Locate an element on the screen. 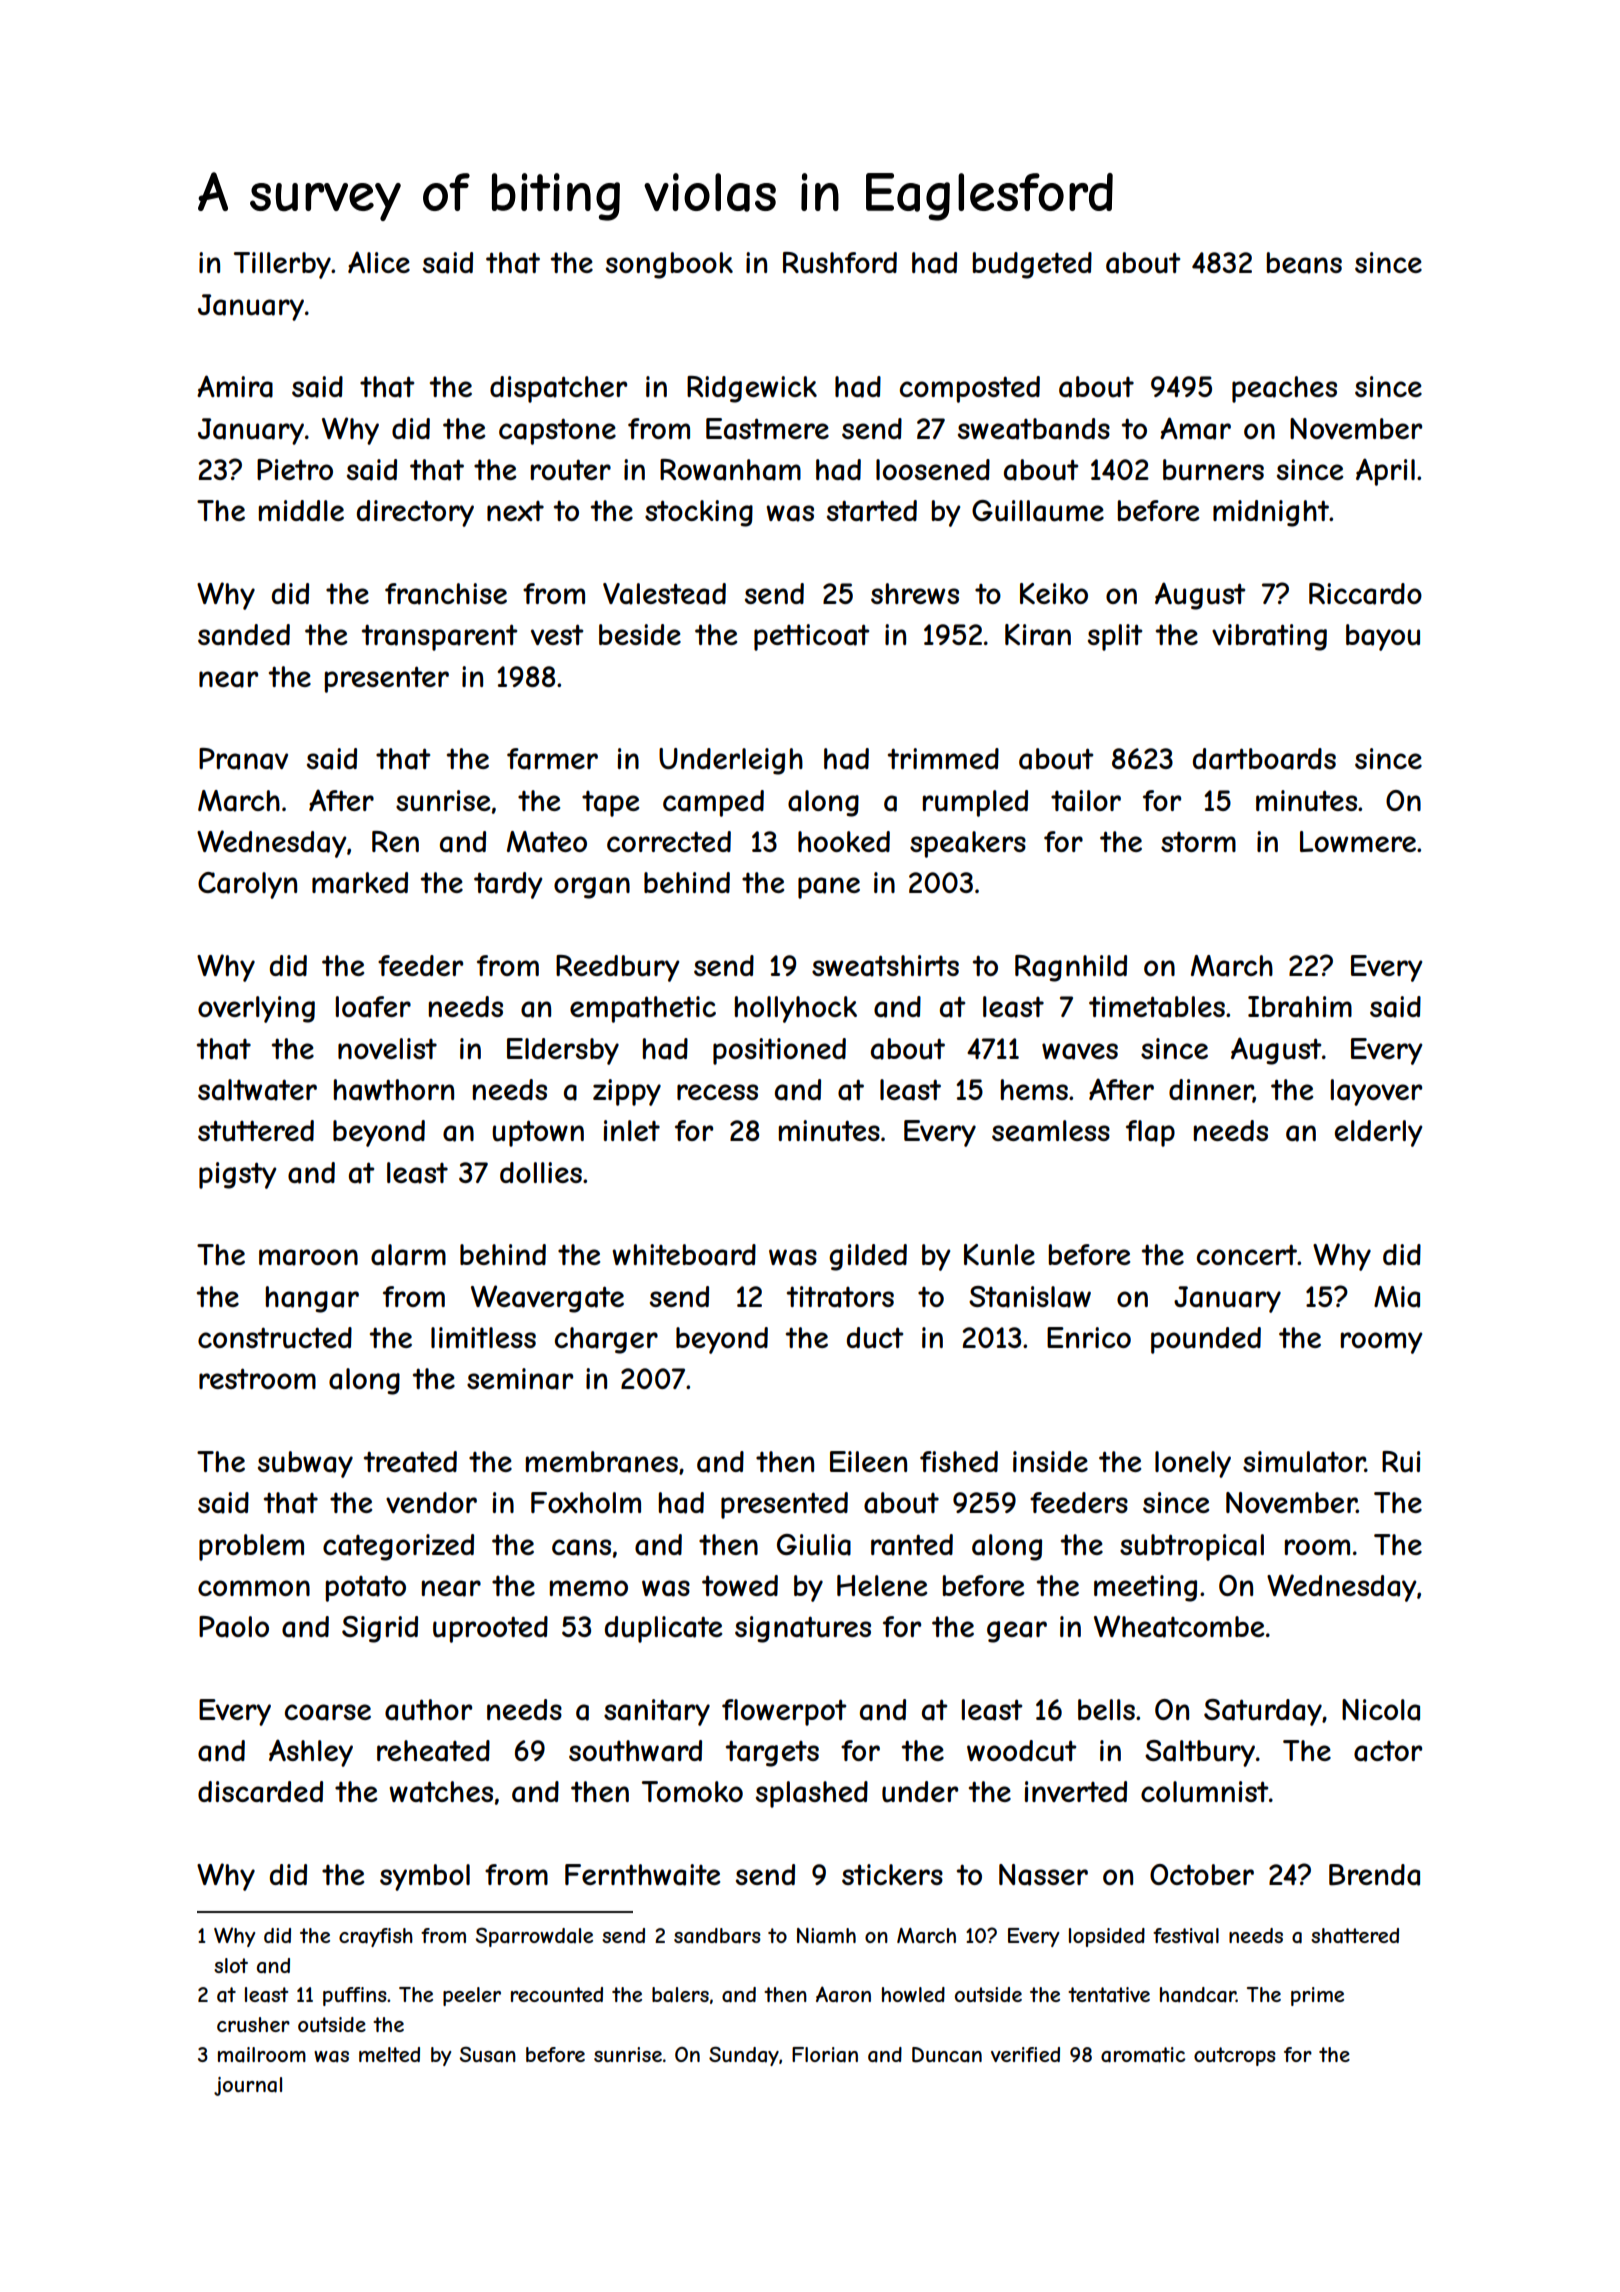 Image resolution: width=1620 pixels, height=2292 pixels. Valestead is located at coordinates (664, 594).
